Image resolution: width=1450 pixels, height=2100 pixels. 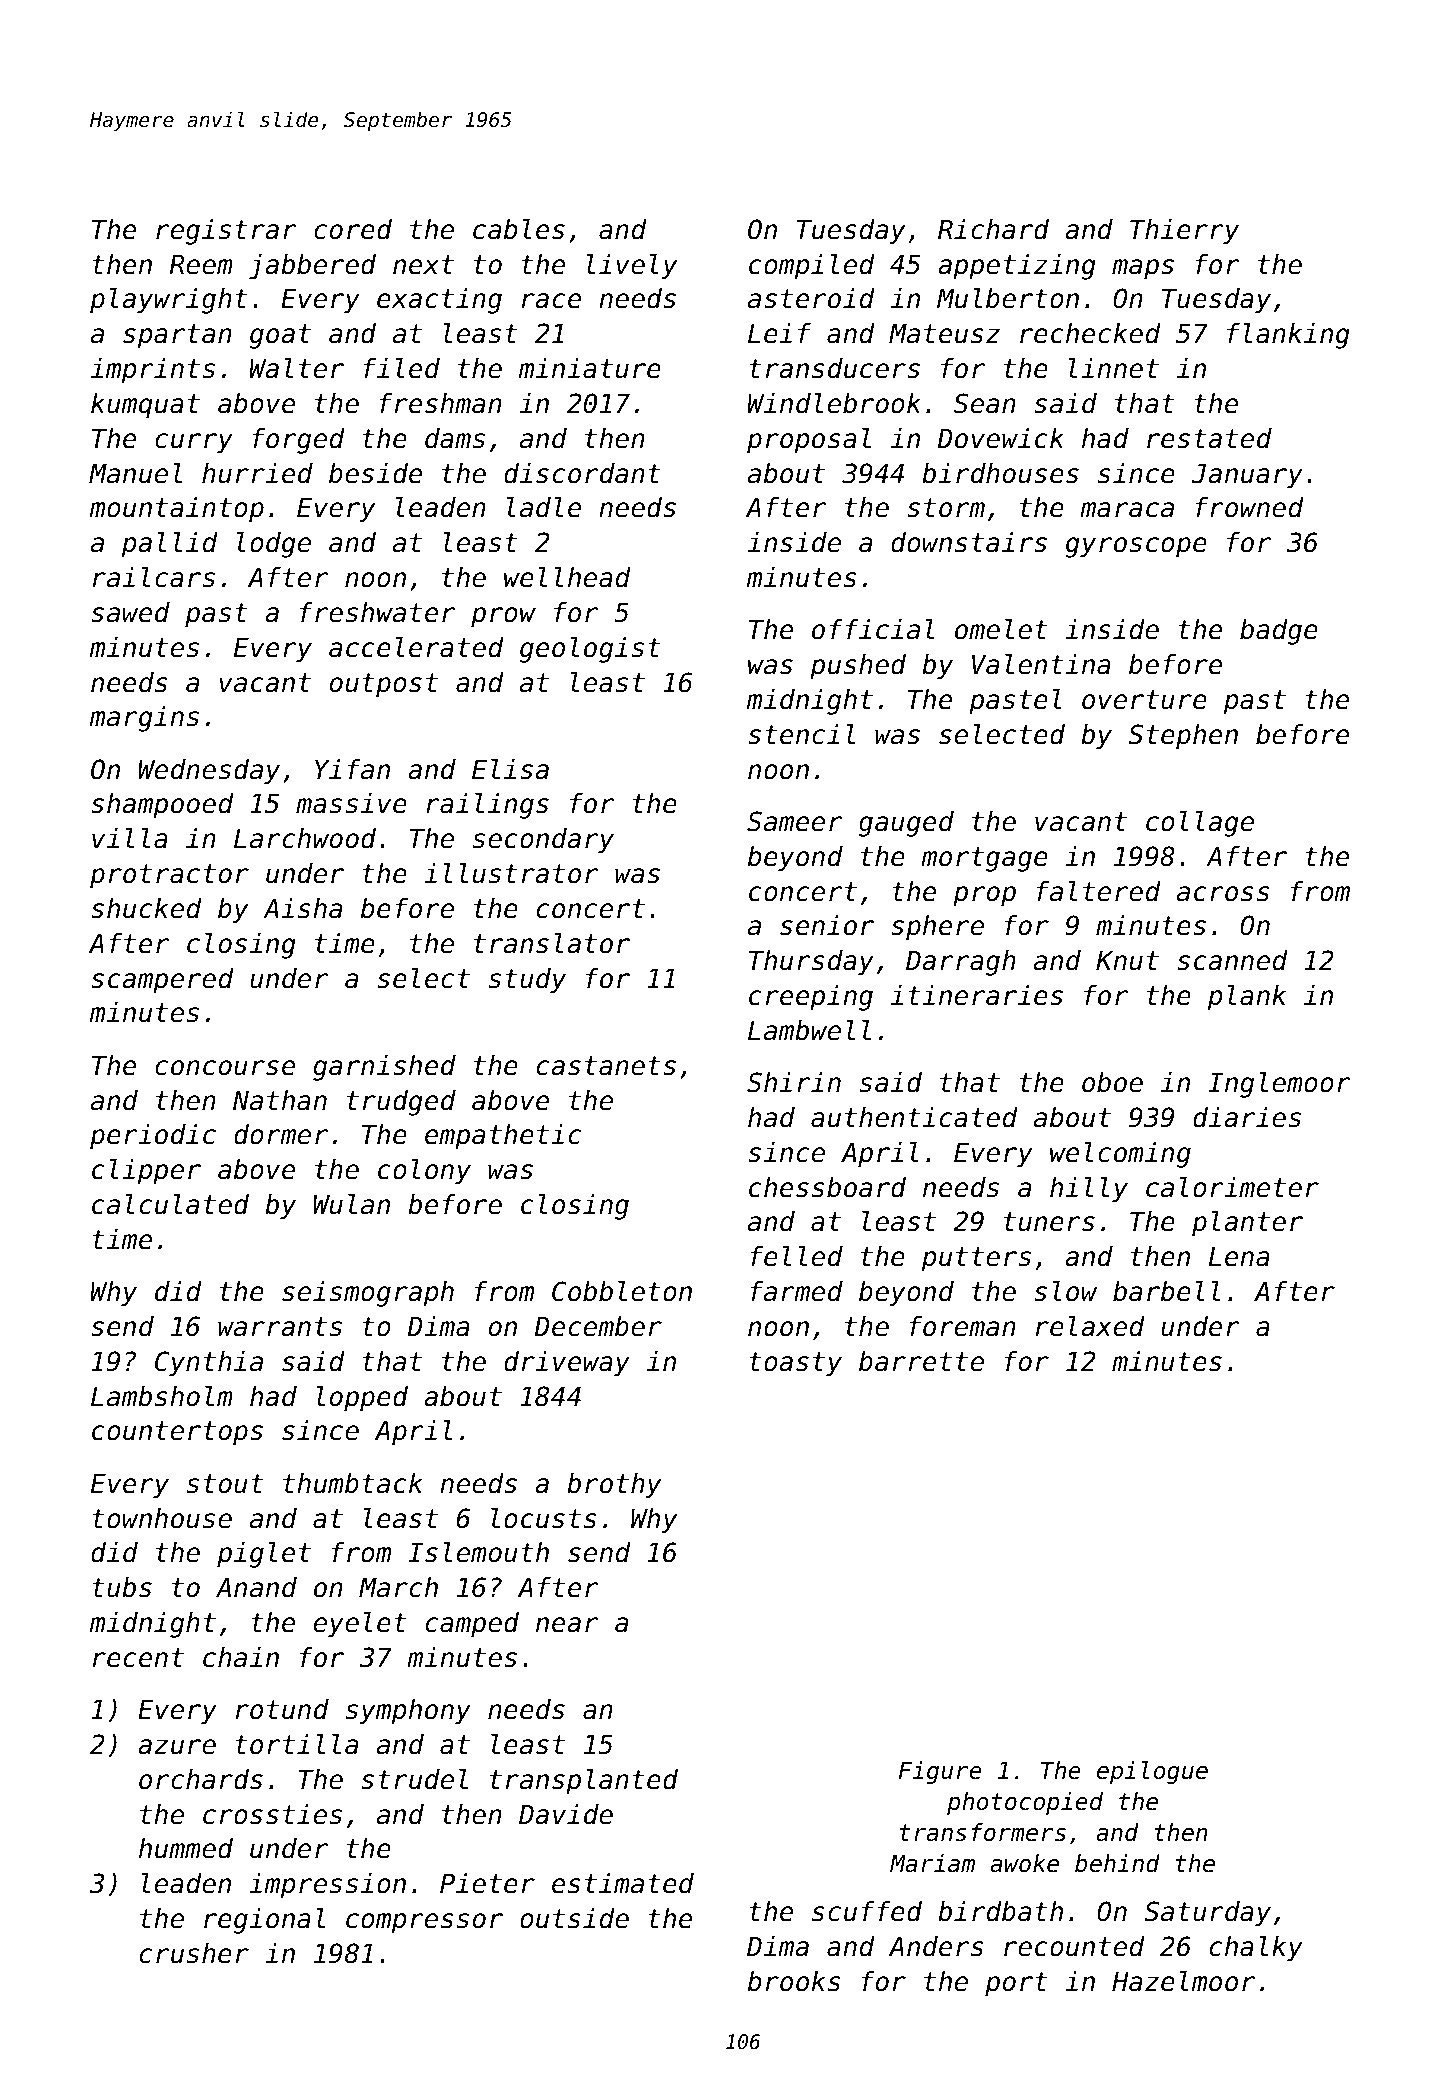 What do you see at coordinates (827, 1187) in the screenshot?
I see `chessboard` at bounding box center [827, 1187].
